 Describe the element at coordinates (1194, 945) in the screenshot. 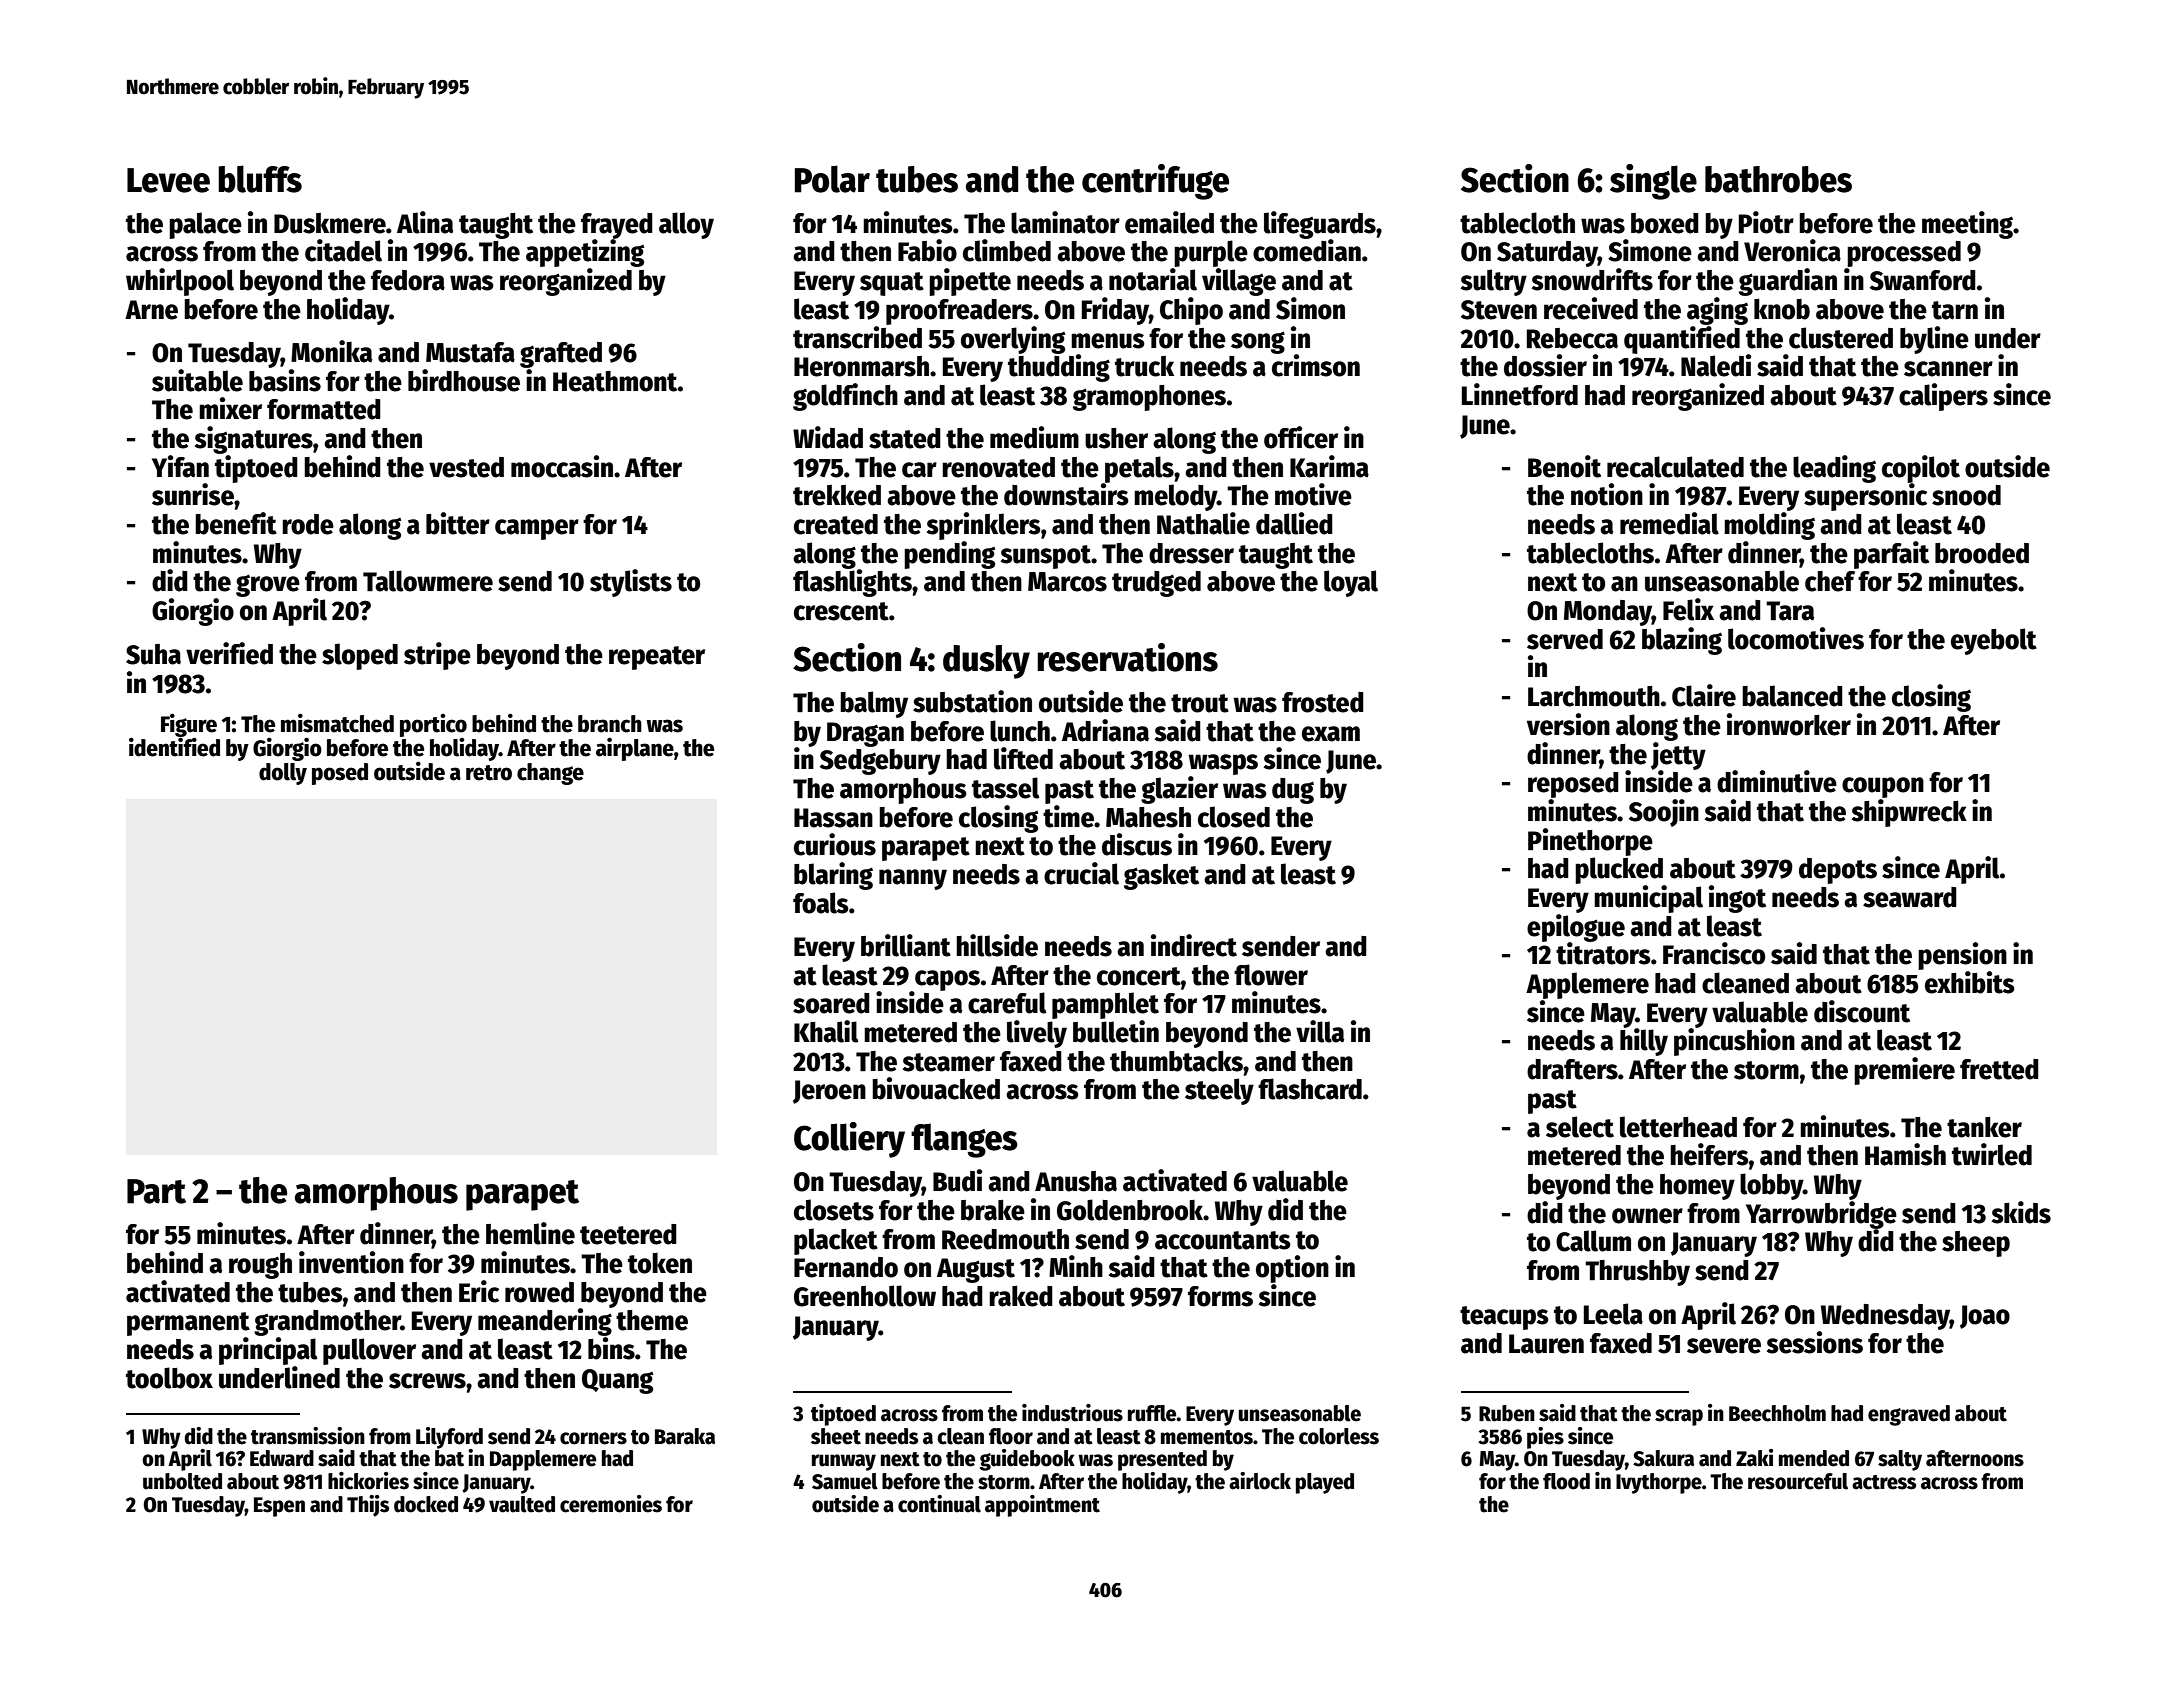

I see `indirect` at that location.
